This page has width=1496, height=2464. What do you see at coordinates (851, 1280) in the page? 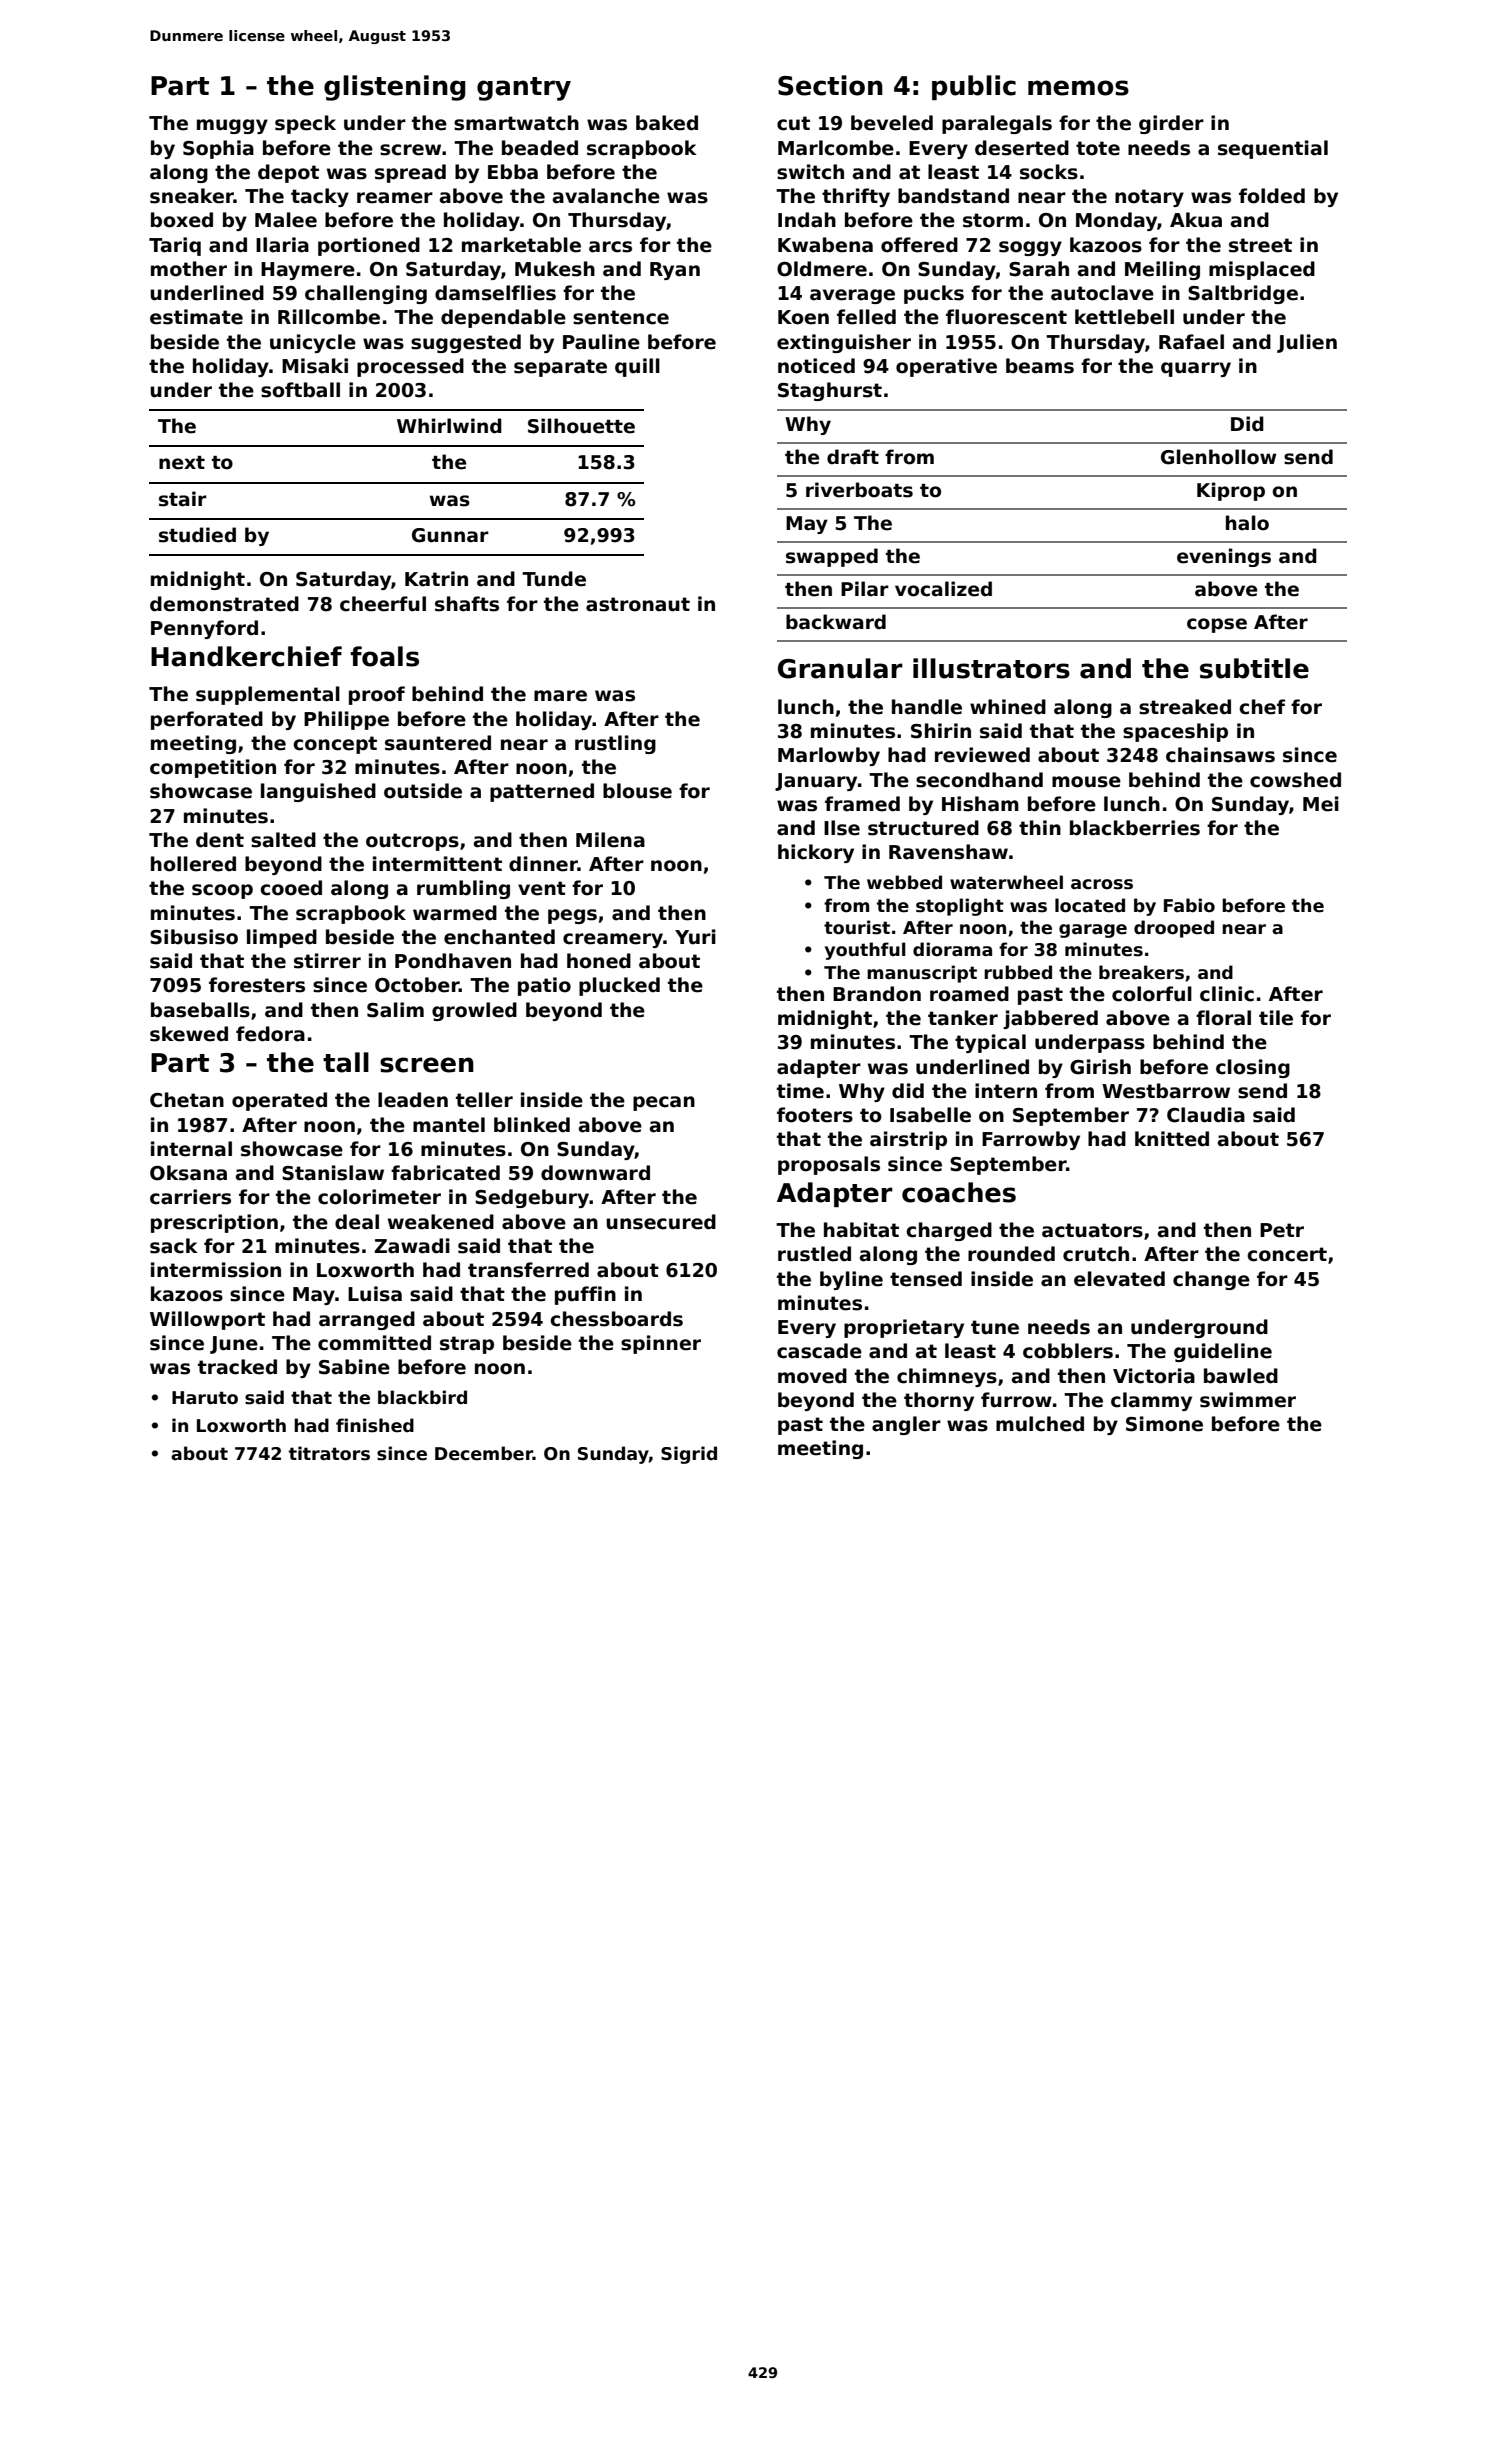
I see `byline` at bounding box center [851, 1280].
